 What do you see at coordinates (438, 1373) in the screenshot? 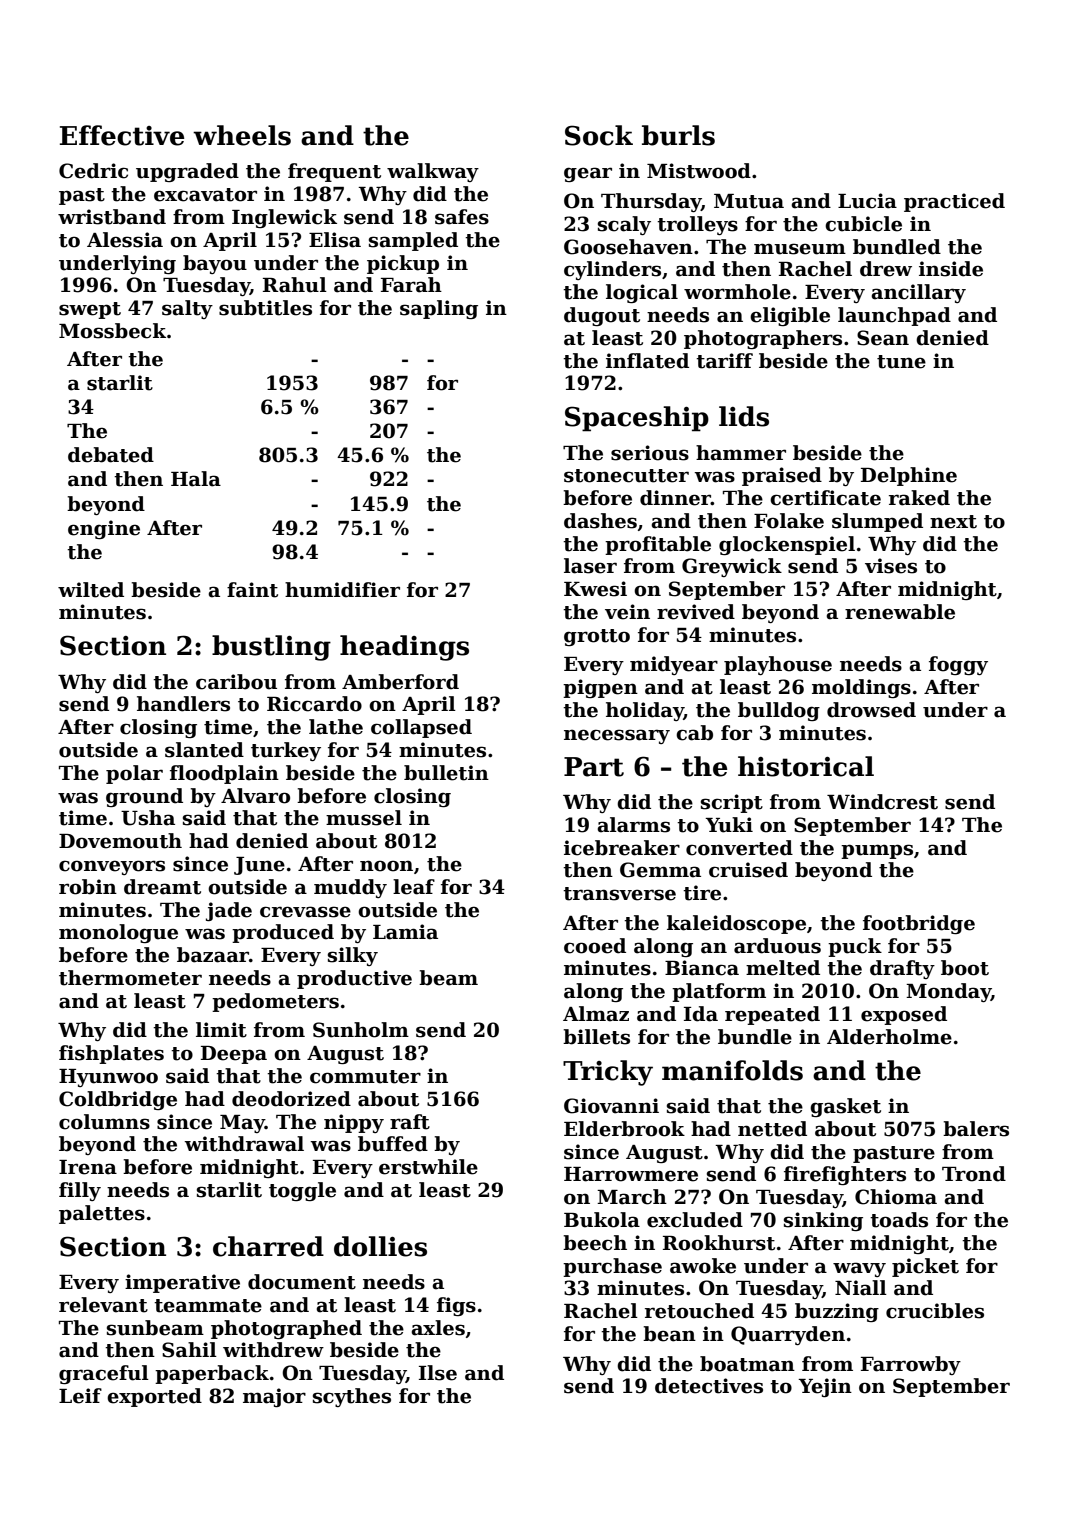
I see `Ilse` at bounding box center [438, 1373].
